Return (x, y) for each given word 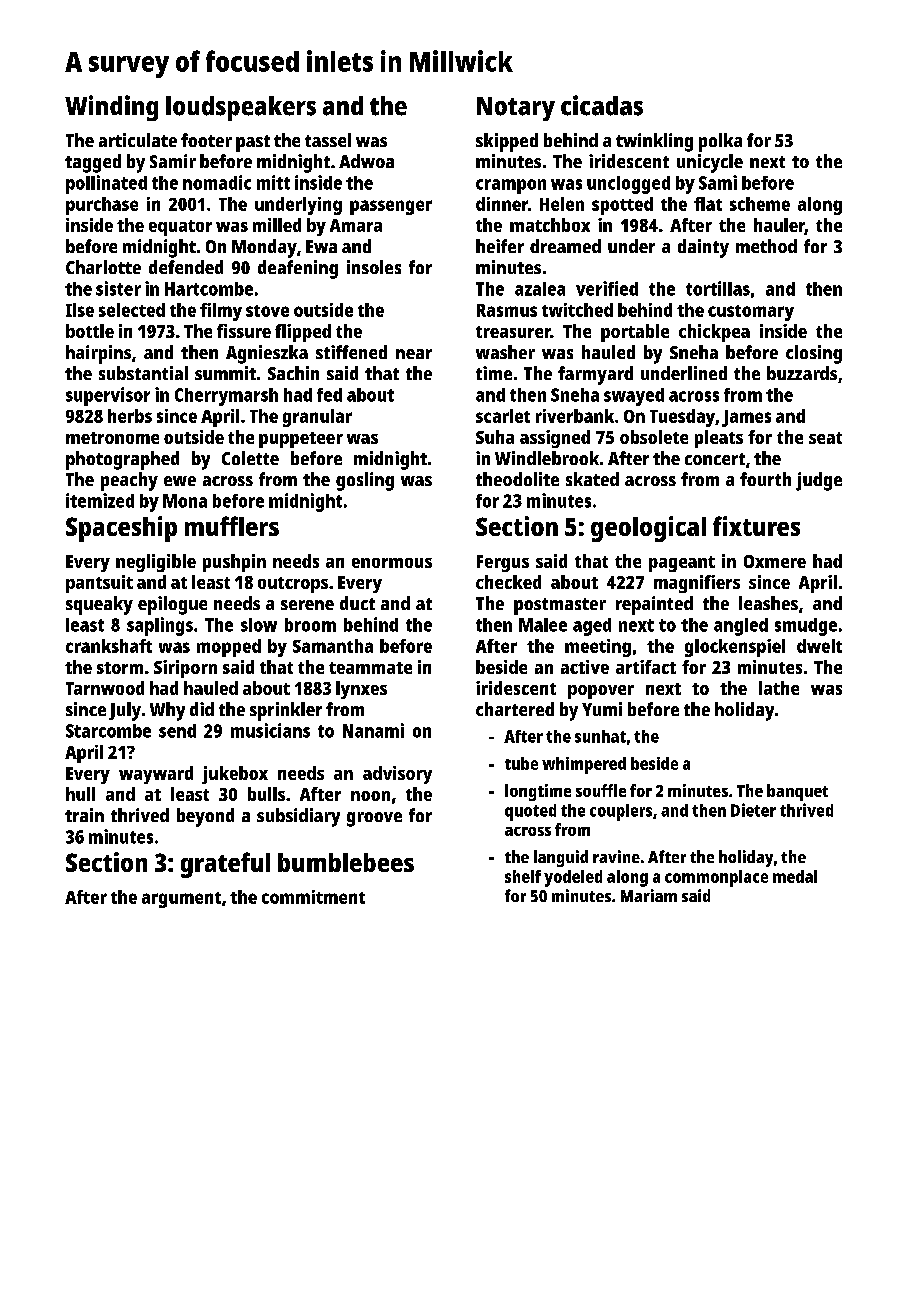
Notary (516, 109)
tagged (93, 163)
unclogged (628, 185)
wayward (156, 775)
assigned (555, 439)
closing (814, 354)
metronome (112, 438)
